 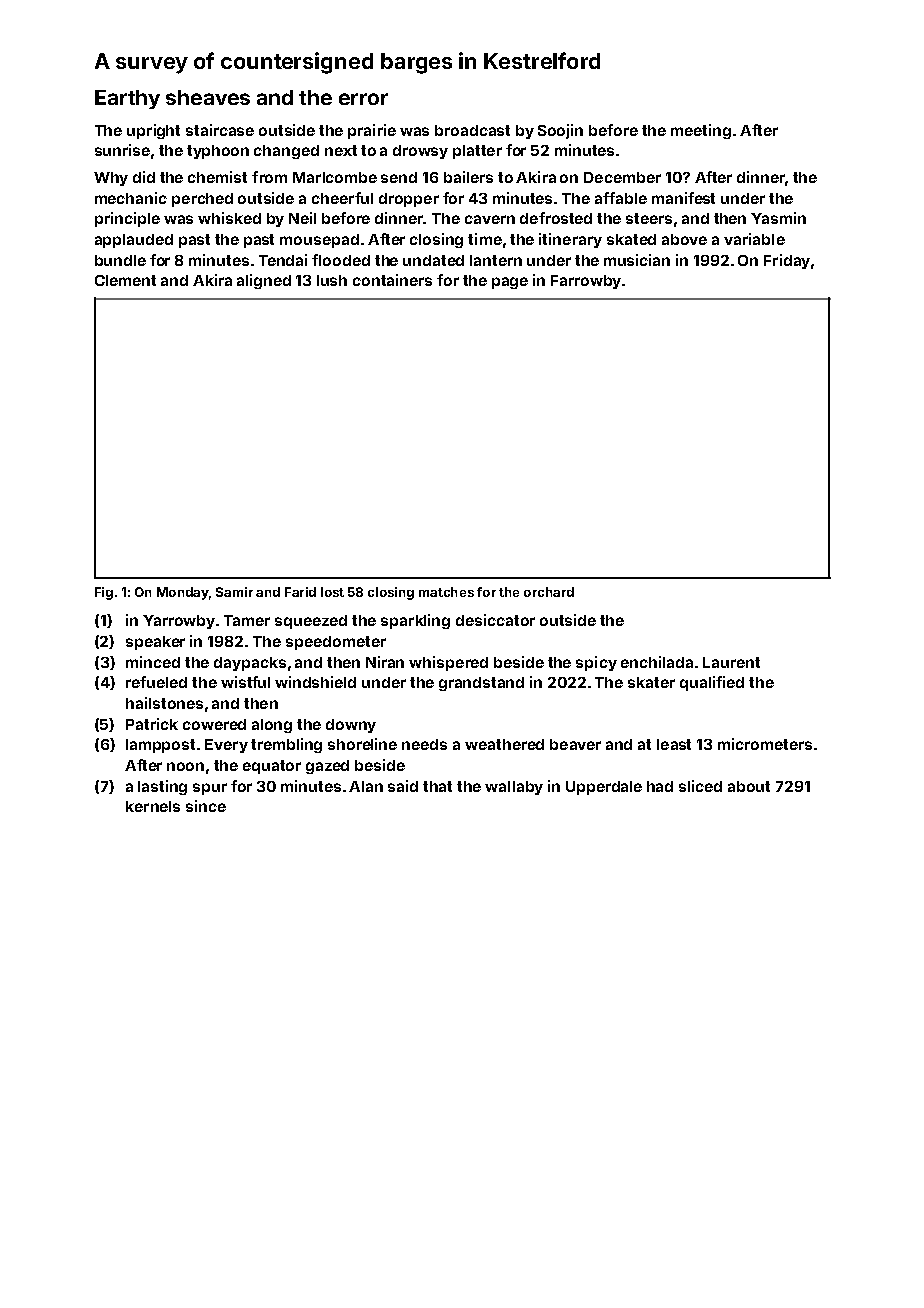 What do you see at coordinates (604, 788) in the document?
I see `Upperdale` at bounding box center [604, 788].
